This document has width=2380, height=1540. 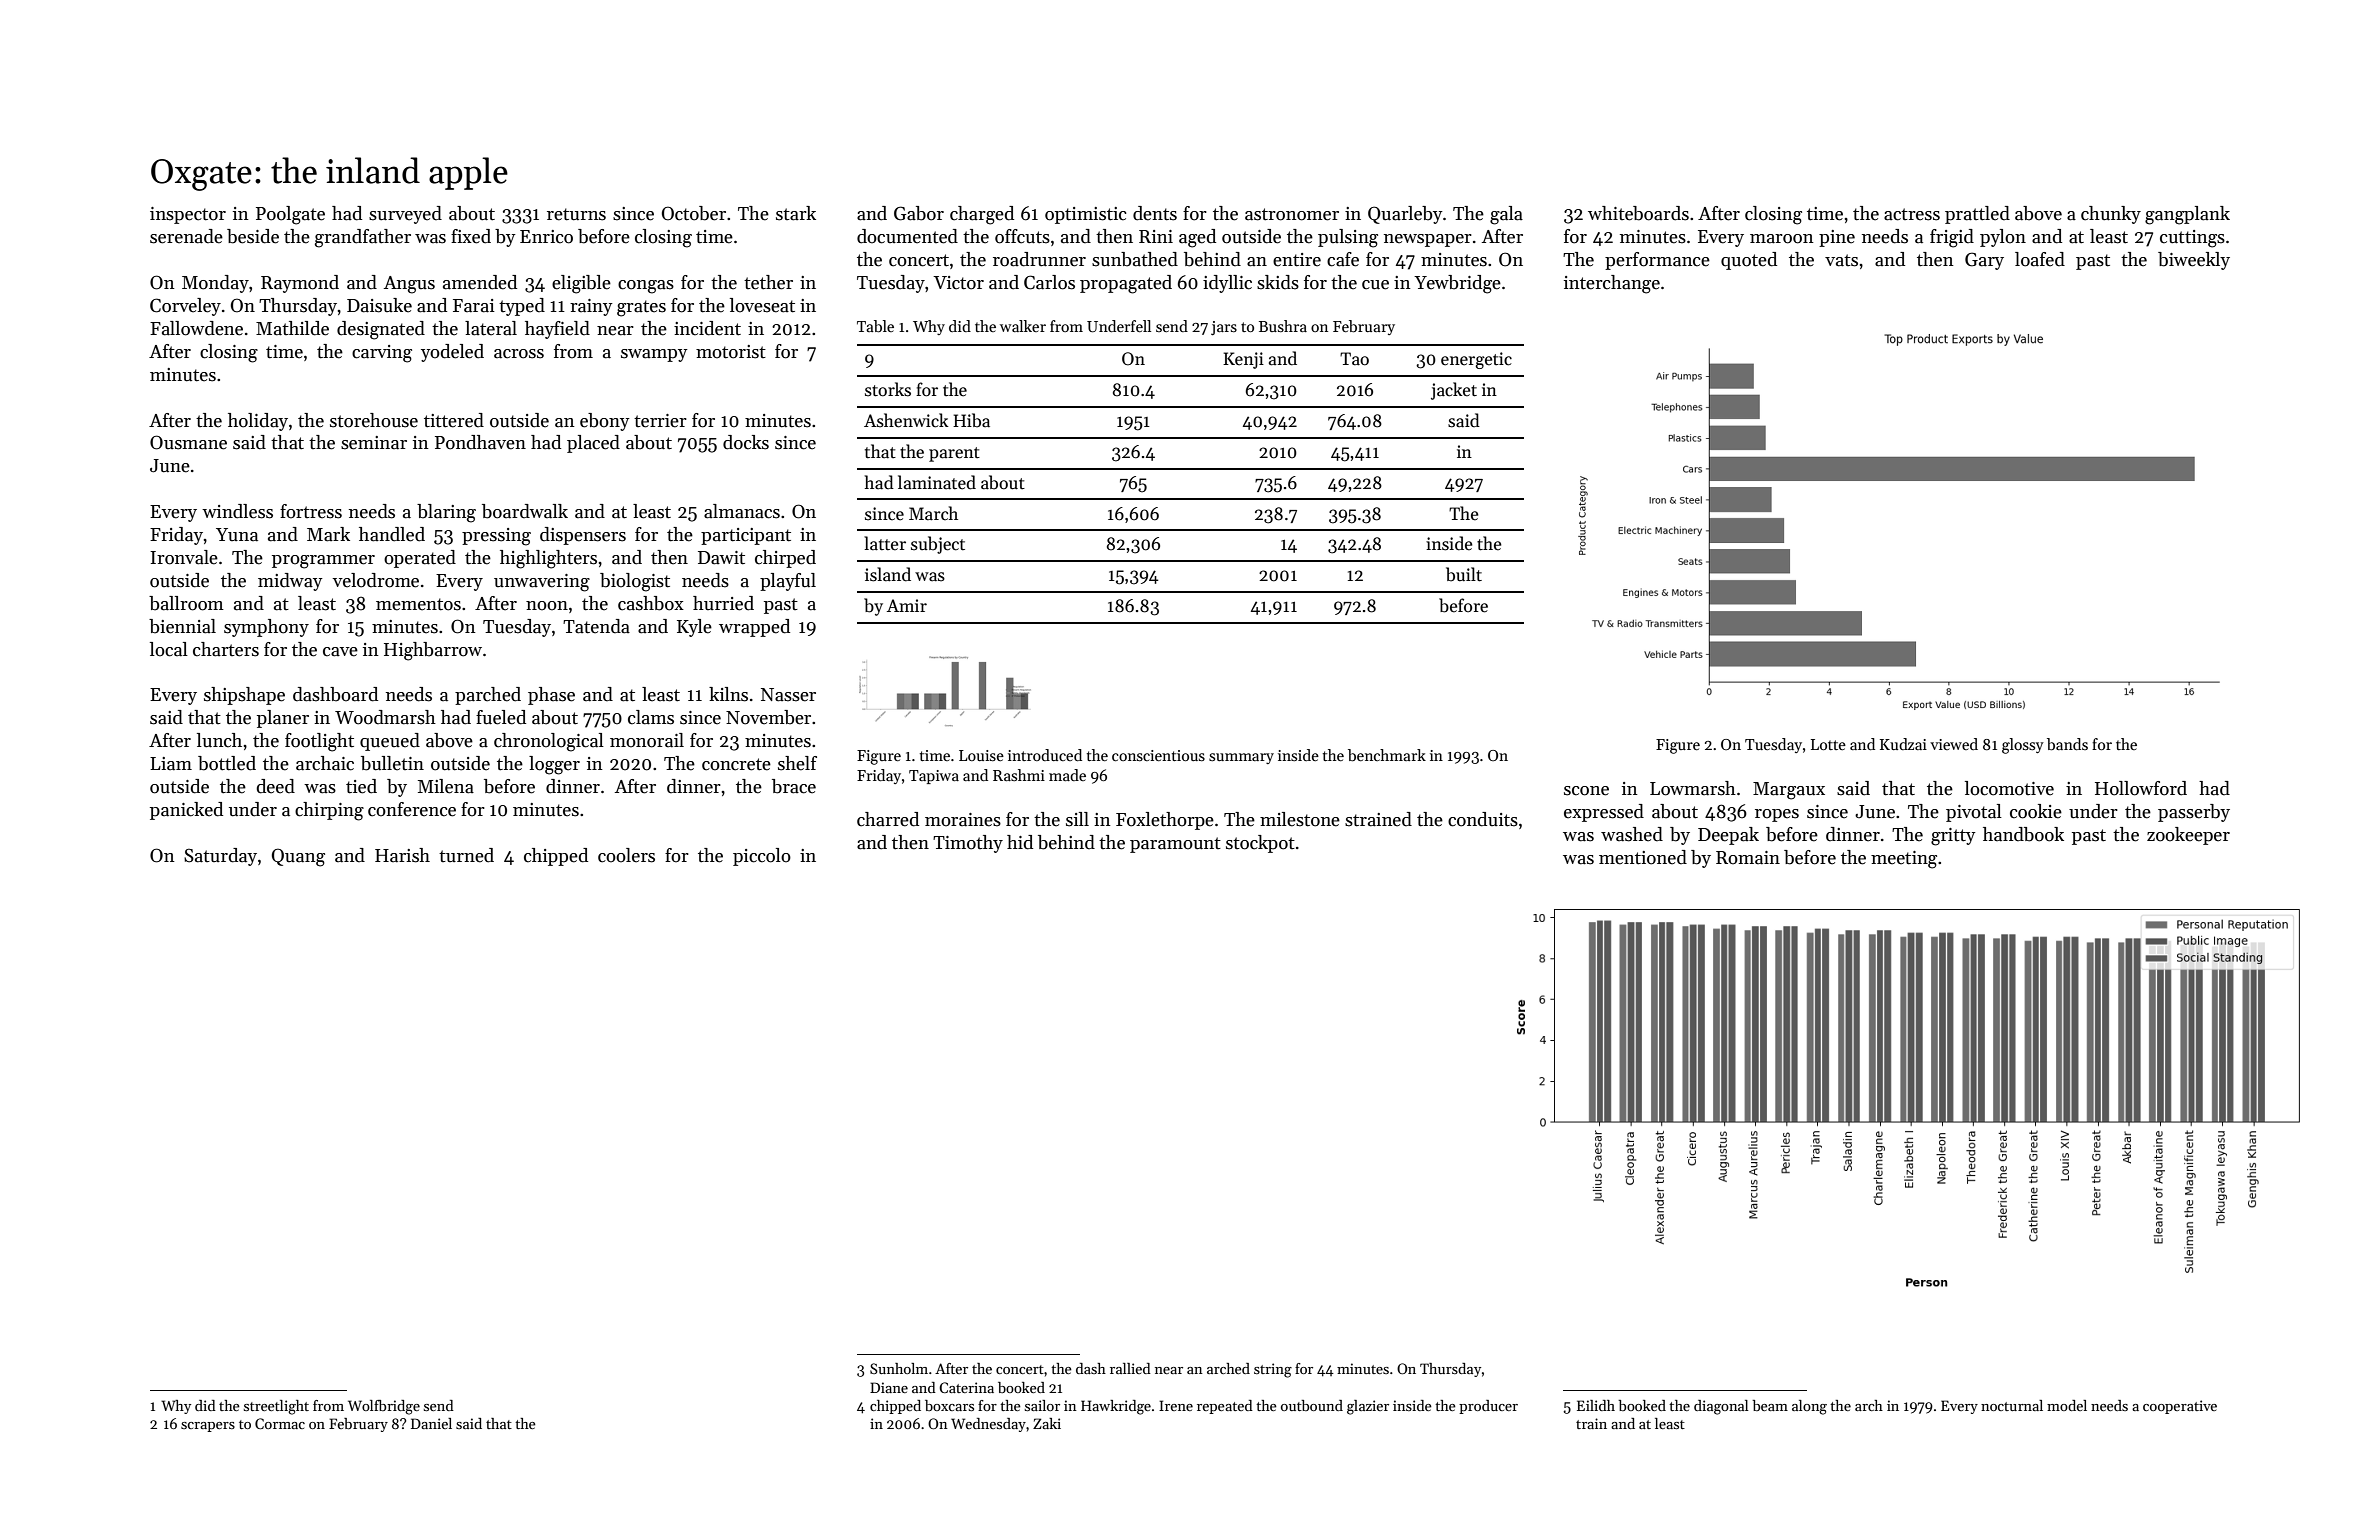 What do you see at coordinates (384, 1407) in the document?
I see `Wolfbridge` at bounding box center [384, 1407].
